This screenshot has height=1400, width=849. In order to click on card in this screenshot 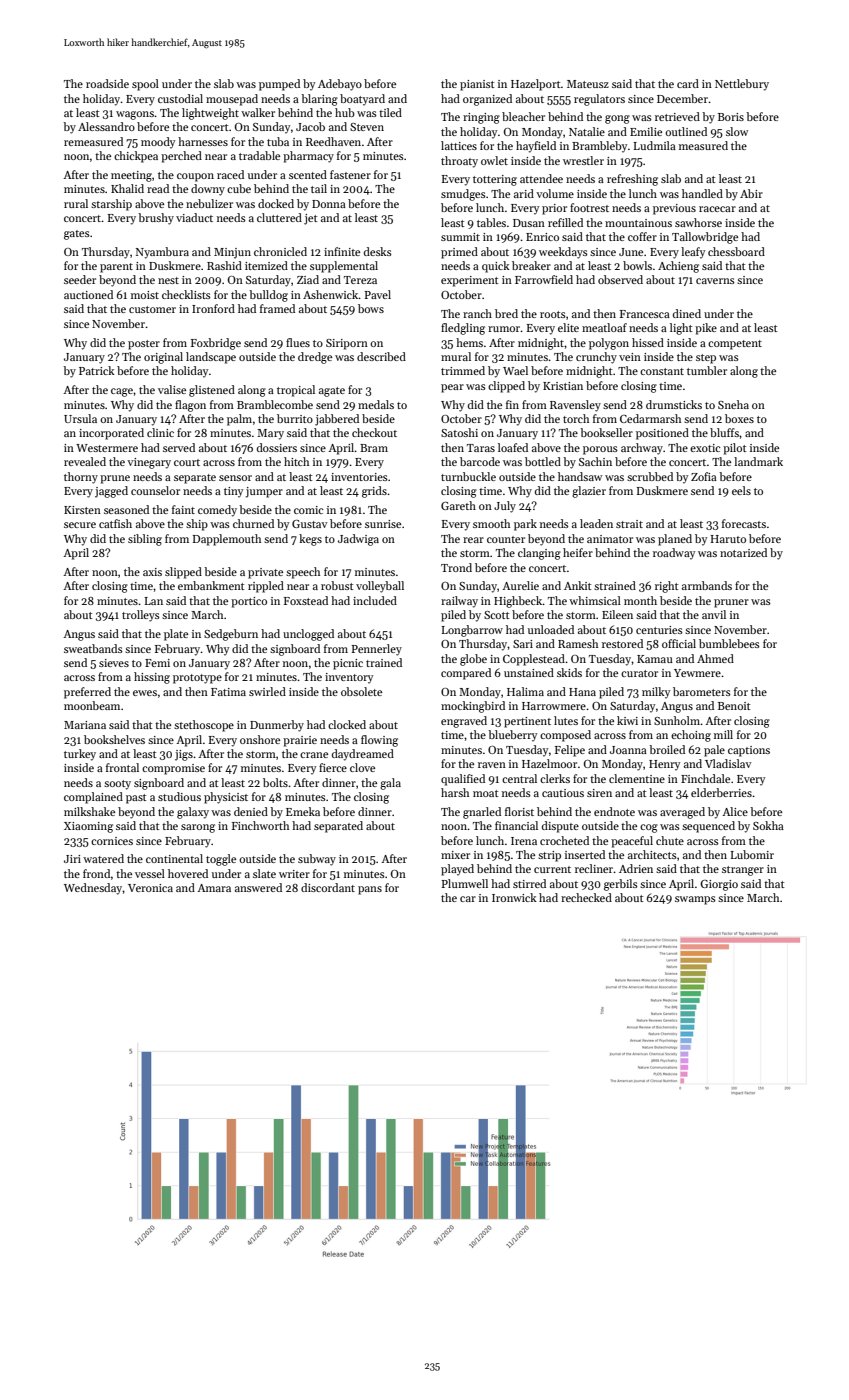, I will do `click(688, 83)`.
